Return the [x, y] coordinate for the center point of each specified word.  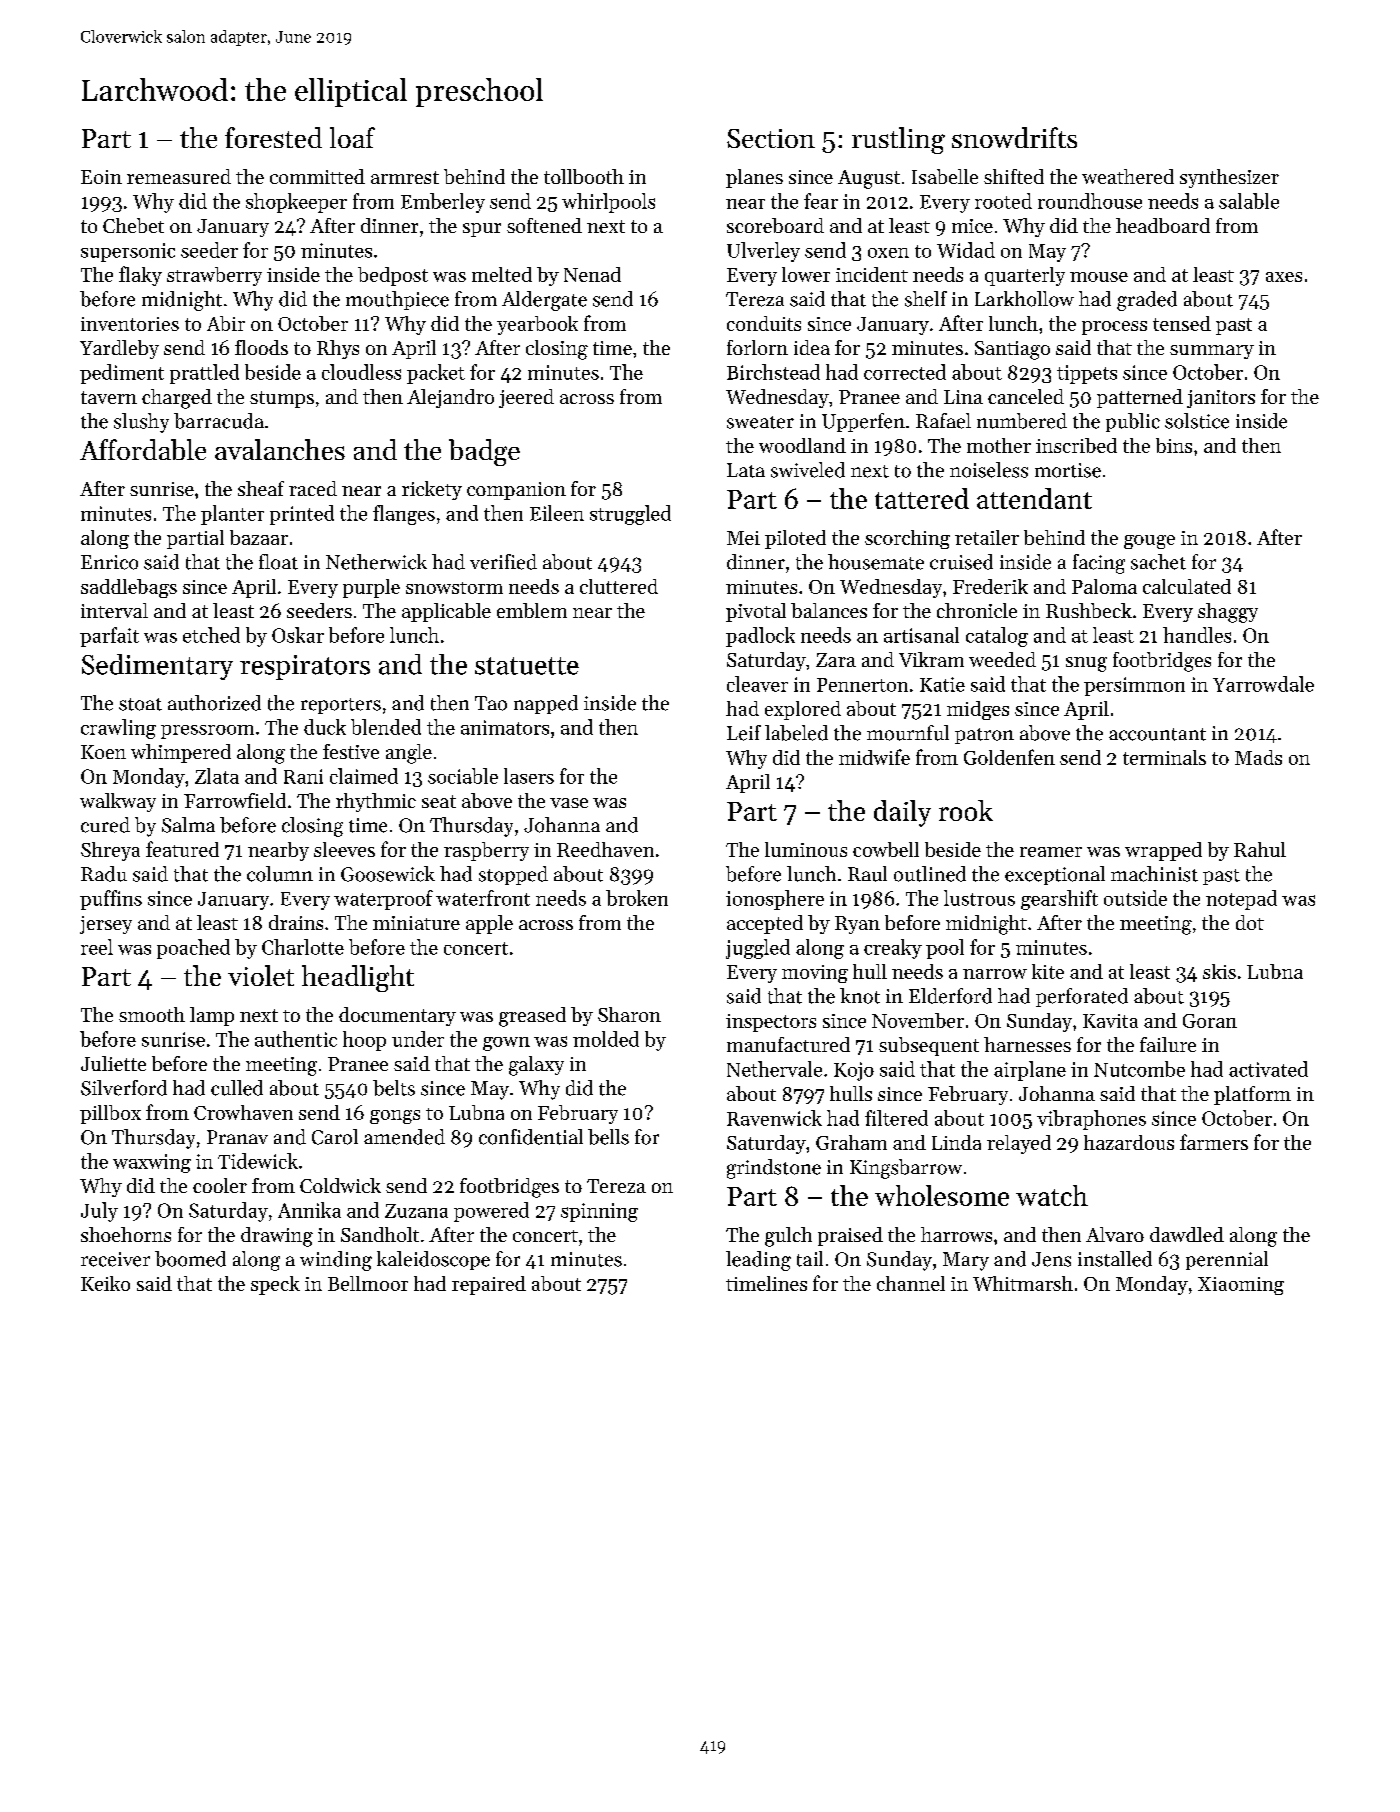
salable [1249, 201]
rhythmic [376, 802]
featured [182, 849]
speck [275, 1285]
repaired [489, 1285]
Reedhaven [605, 849]
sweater [760, 422]
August [869, 179]
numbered [1022, 421]
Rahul [1260, 849]
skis [1219, 971]
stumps [282, 399]
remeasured [179, 176]
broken [637, 898]
